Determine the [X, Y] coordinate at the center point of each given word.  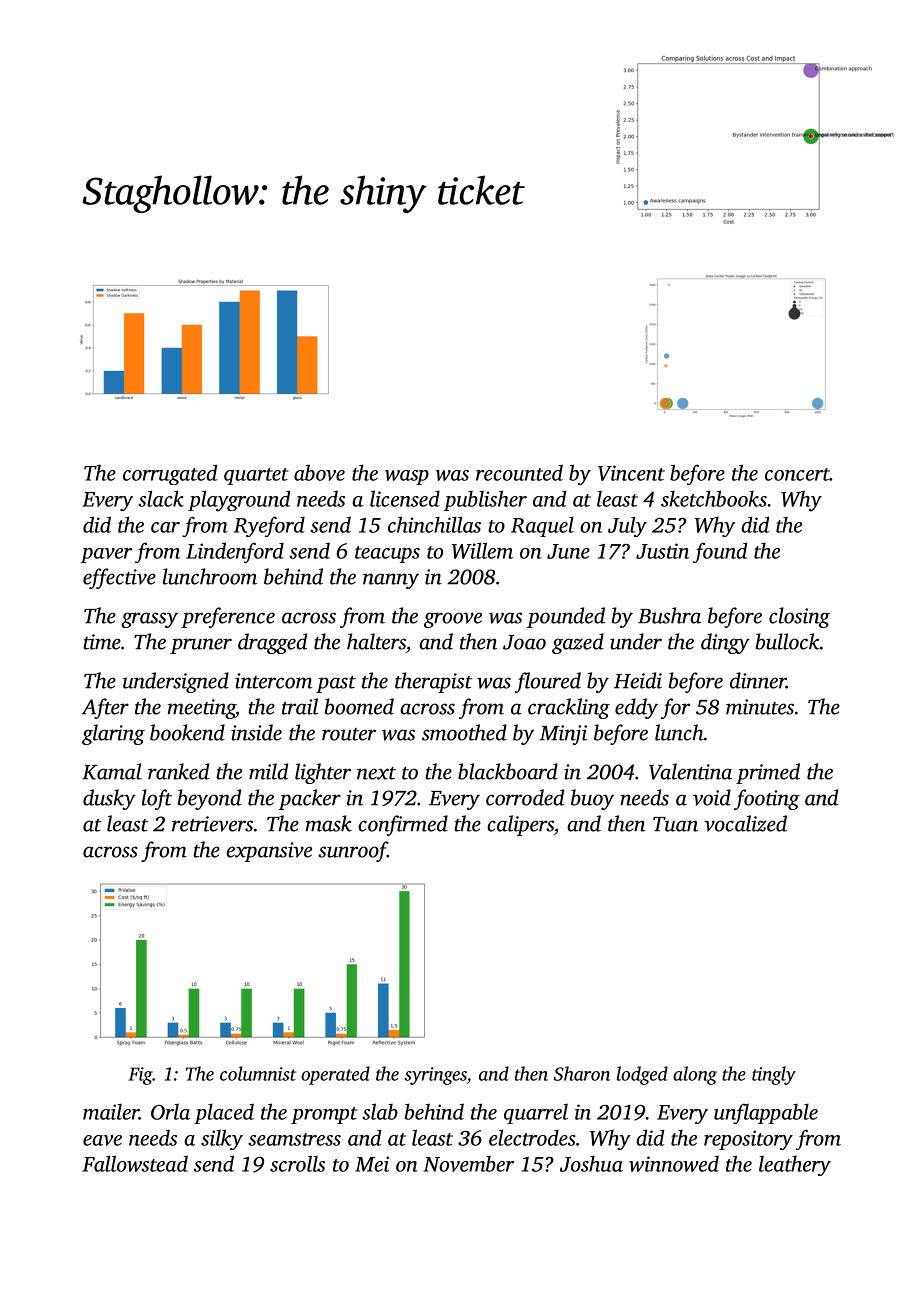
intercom [274, 681]
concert [797, 474]
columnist [258, 1073]
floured [548, 682]
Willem [482, 550]
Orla [170, 1112]
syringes [436, 1076]
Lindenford [235, 552]
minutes [760, 707]
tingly [774, 1075]
